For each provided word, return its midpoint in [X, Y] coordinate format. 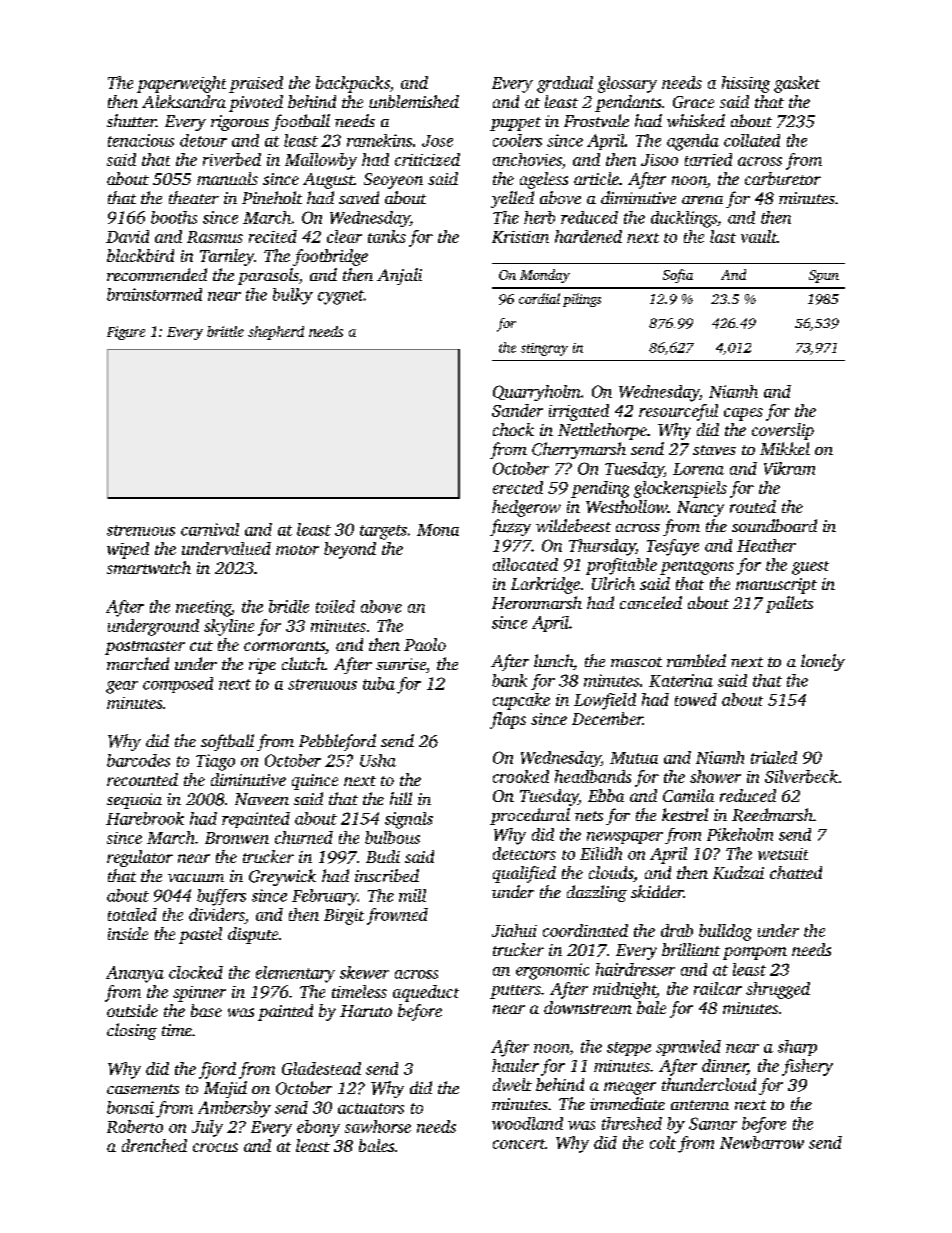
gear [122, 687]
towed [696, 699]
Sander [517, 410]
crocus [215, 1147]
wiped [128, 550]
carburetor [783, 178]
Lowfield [605, 701]
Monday [545, 276]
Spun [824, 276]
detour [203, 140]
